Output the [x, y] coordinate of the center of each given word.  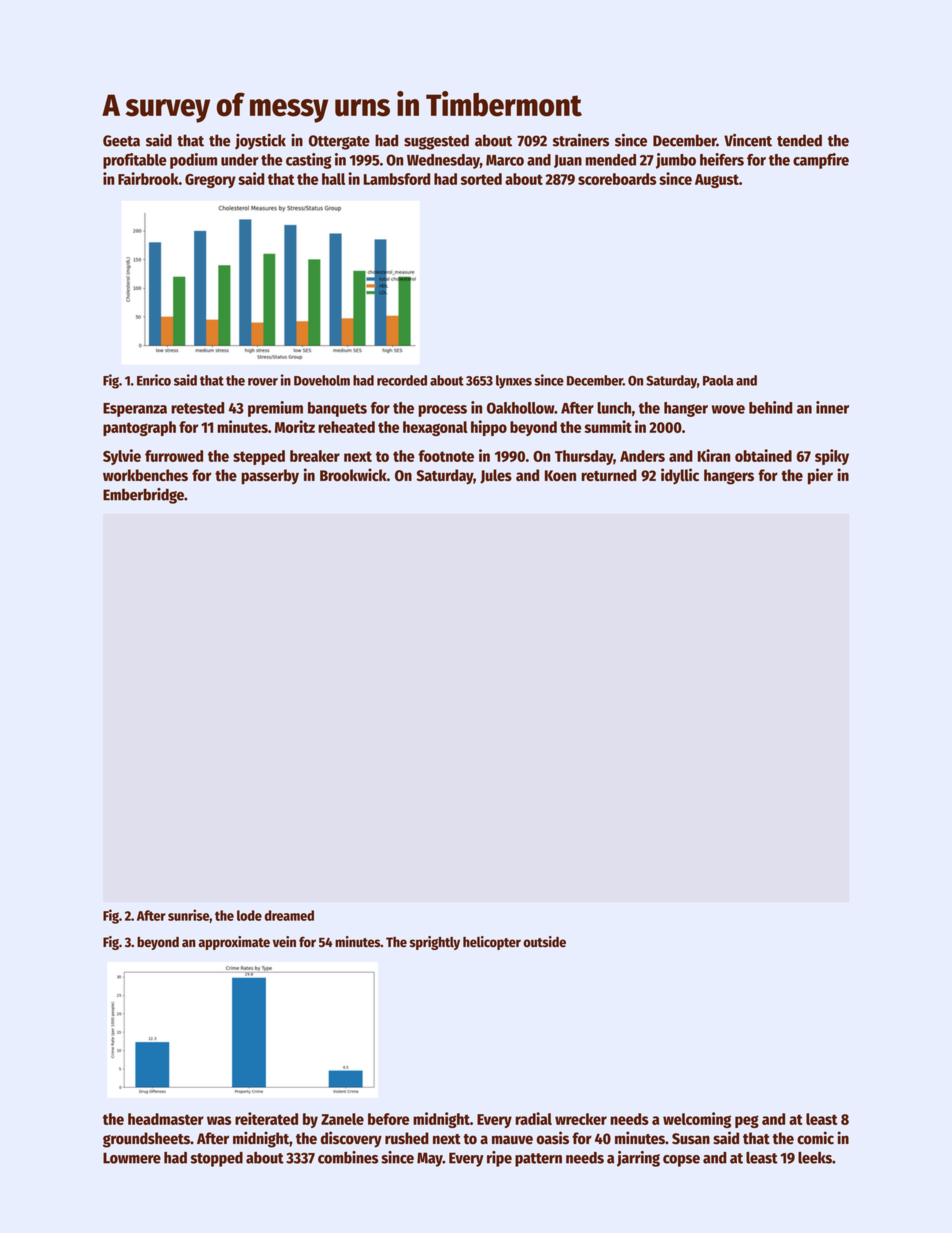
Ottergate [339, 142]
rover [263, 382]
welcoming [697, 1120]
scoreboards [617, 179]
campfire [821, 161]
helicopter [492, 943]
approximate [234, 943]
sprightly [435, 943]
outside [544, 942]
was [219, 1120]
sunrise [188, 915]
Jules [496, 476]
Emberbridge [143, 496]
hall [333, 179]
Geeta [121, 141]
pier [820, 476]
